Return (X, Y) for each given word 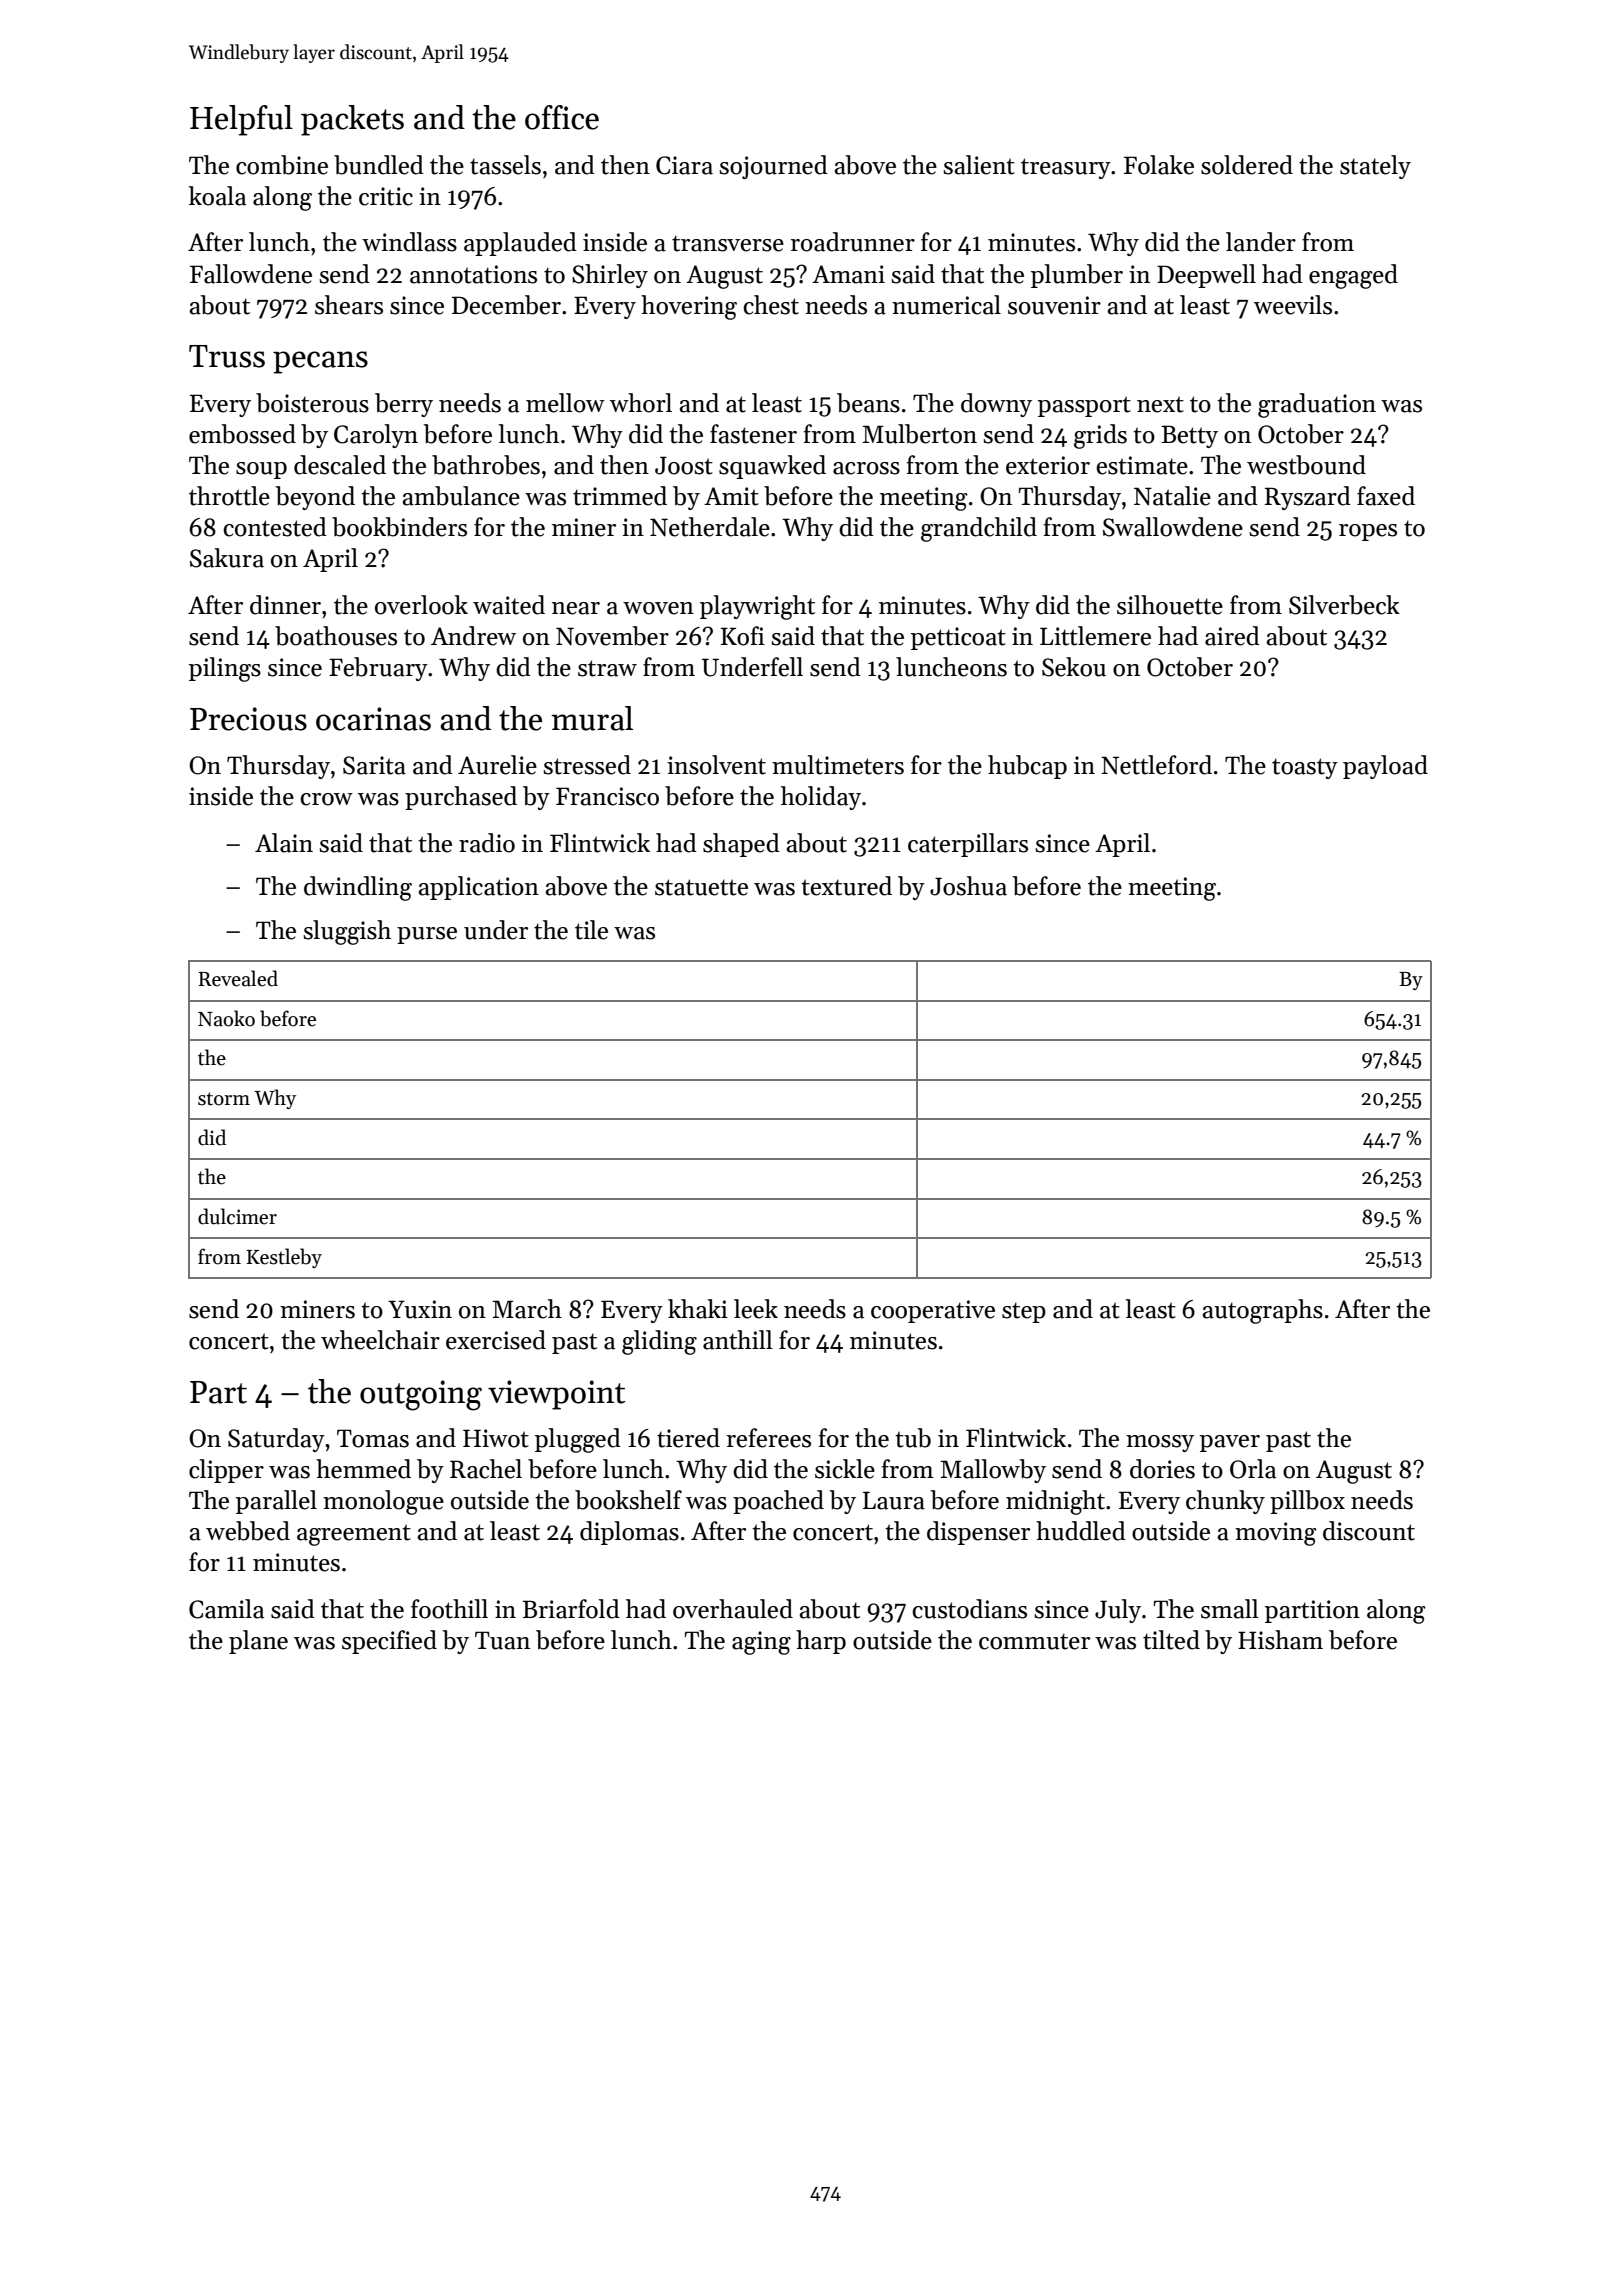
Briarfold (571, 1609)
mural (592, 718)
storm (224, 1099)
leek (756, 1309)
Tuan (502, 1640)
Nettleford (1156, 765)
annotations (473, 274)
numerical (946, 305)
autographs (1262, 1311)
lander (1261, 242)
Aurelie (497, 765)
